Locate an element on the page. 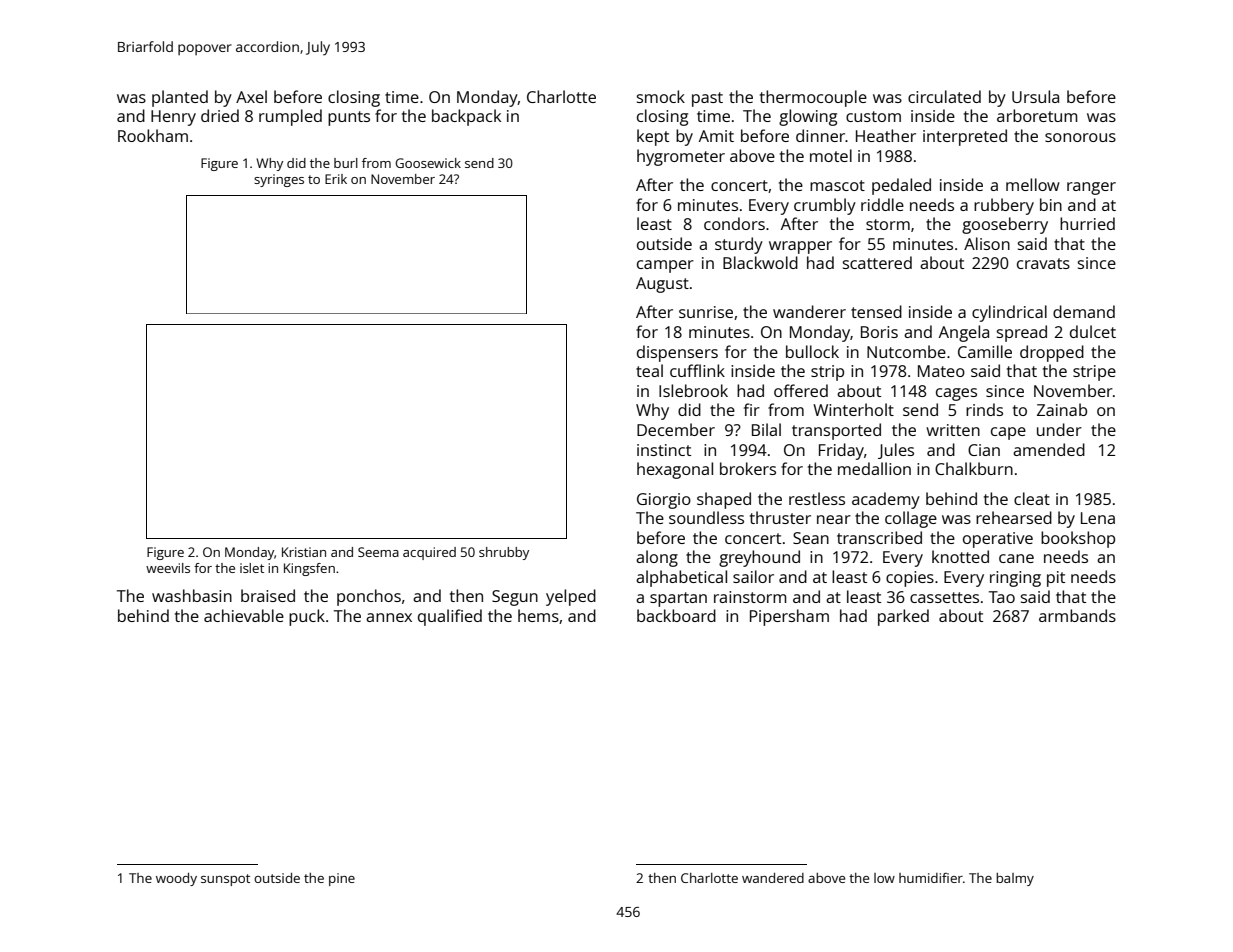  pine is located at coordinates (342, 879).
